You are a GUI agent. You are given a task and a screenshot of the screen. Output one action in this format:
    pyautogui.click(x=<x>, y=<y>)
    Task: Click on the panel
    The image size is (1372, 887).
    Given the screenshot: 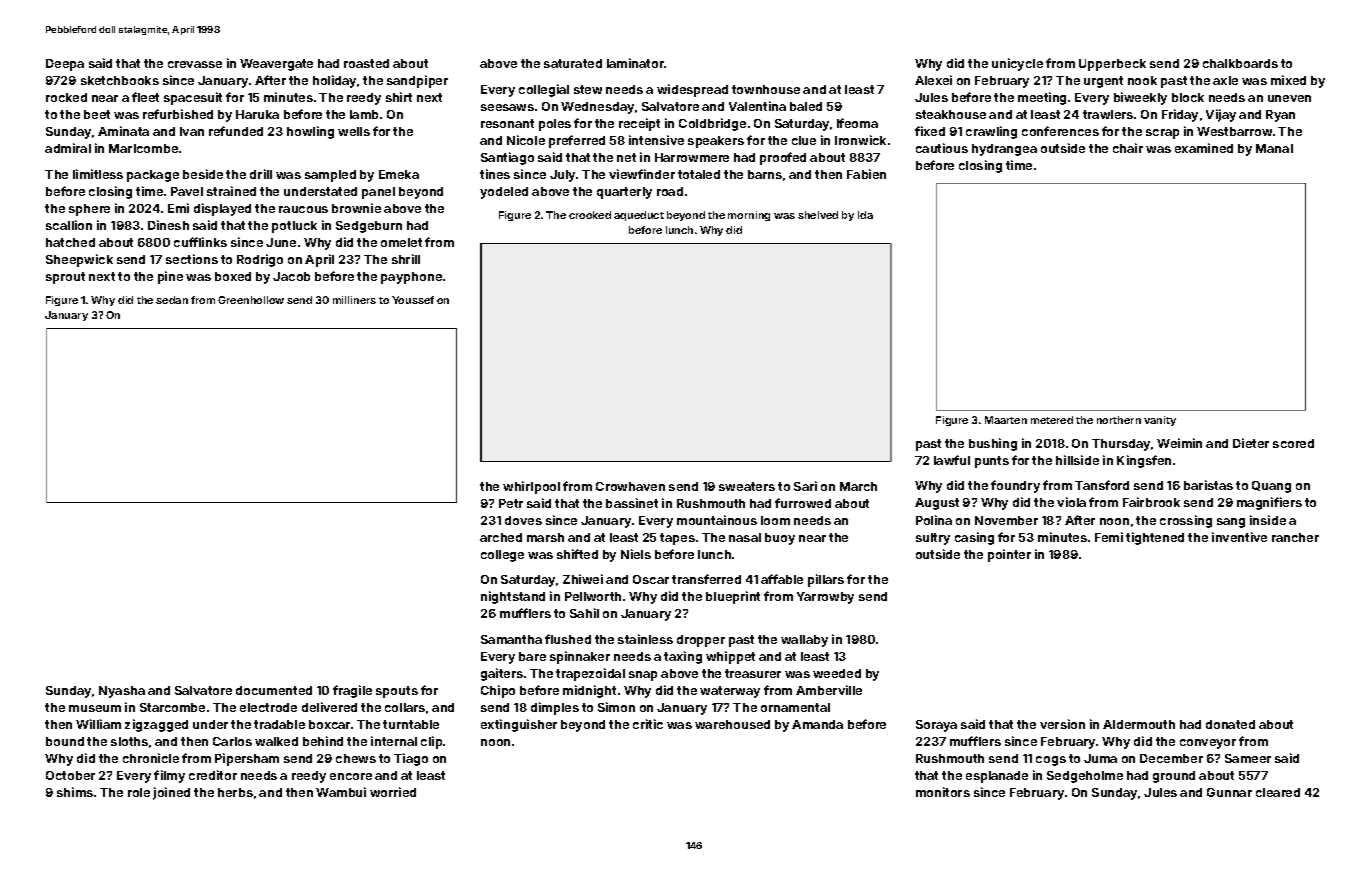 What is the action you would take?
    pyautogui.click(x=378, y=193)
